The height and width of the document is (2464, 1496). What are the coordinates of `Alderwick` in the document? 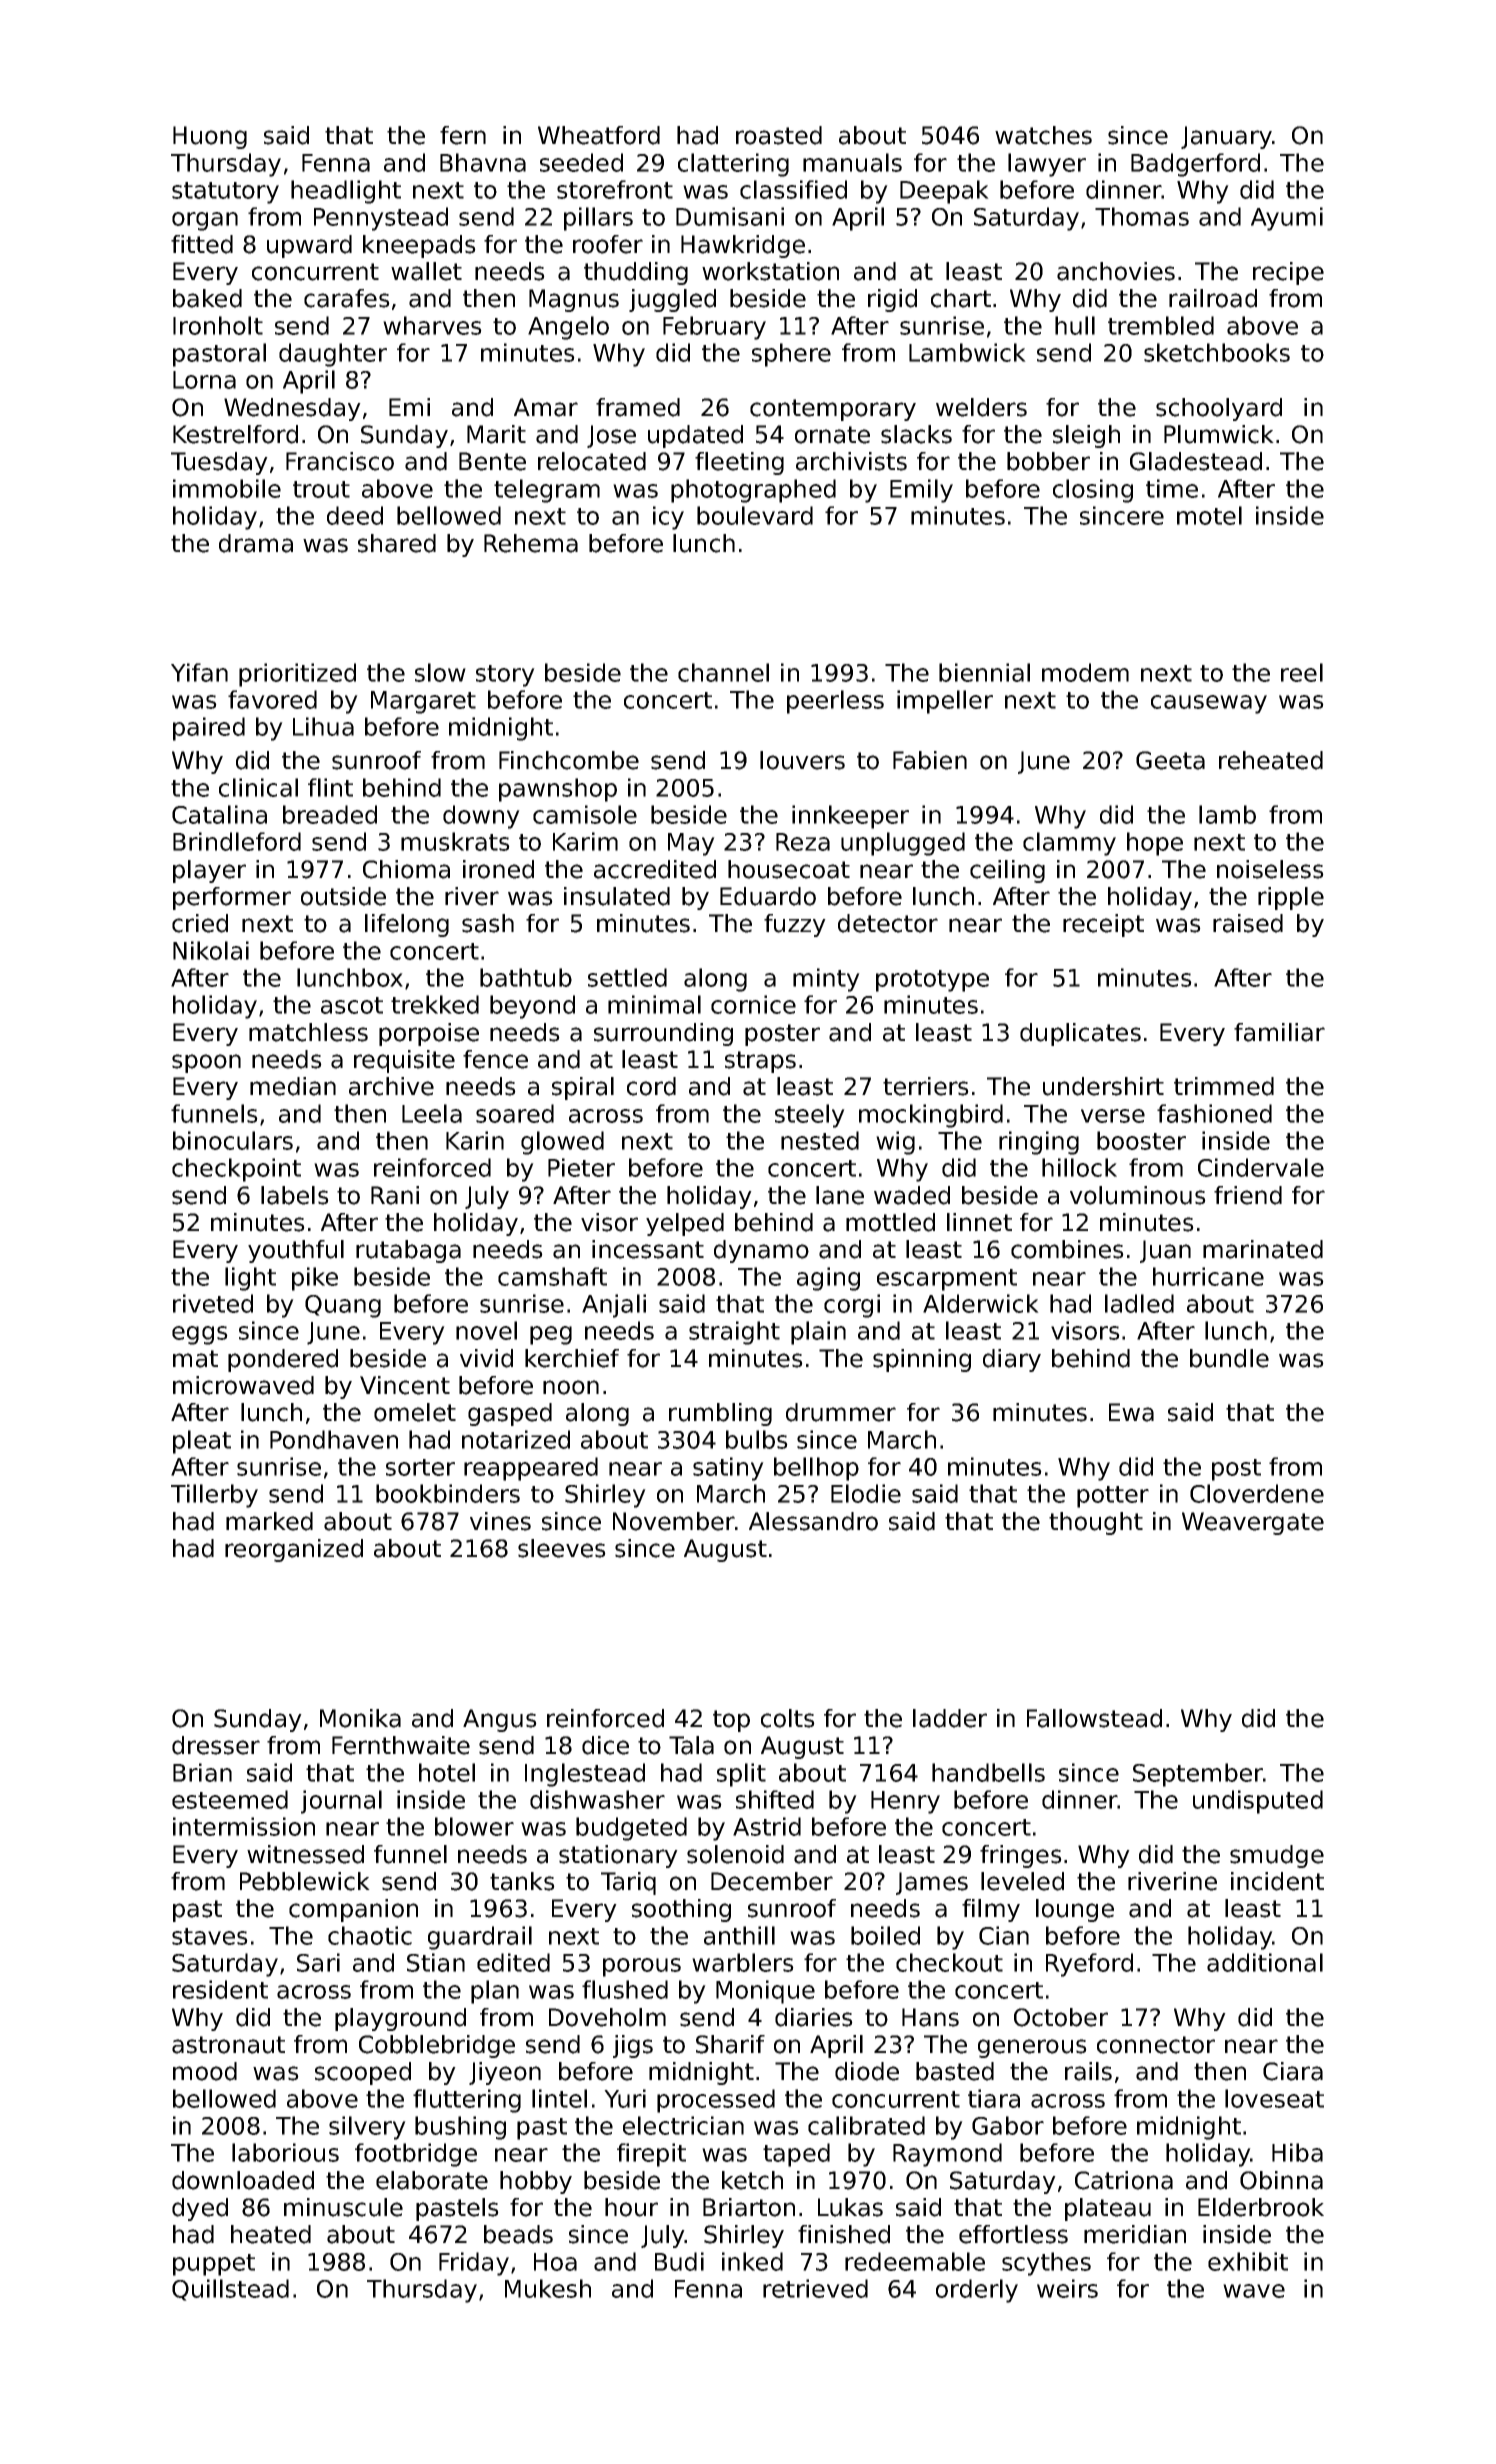 It's located at (981, 1303).
